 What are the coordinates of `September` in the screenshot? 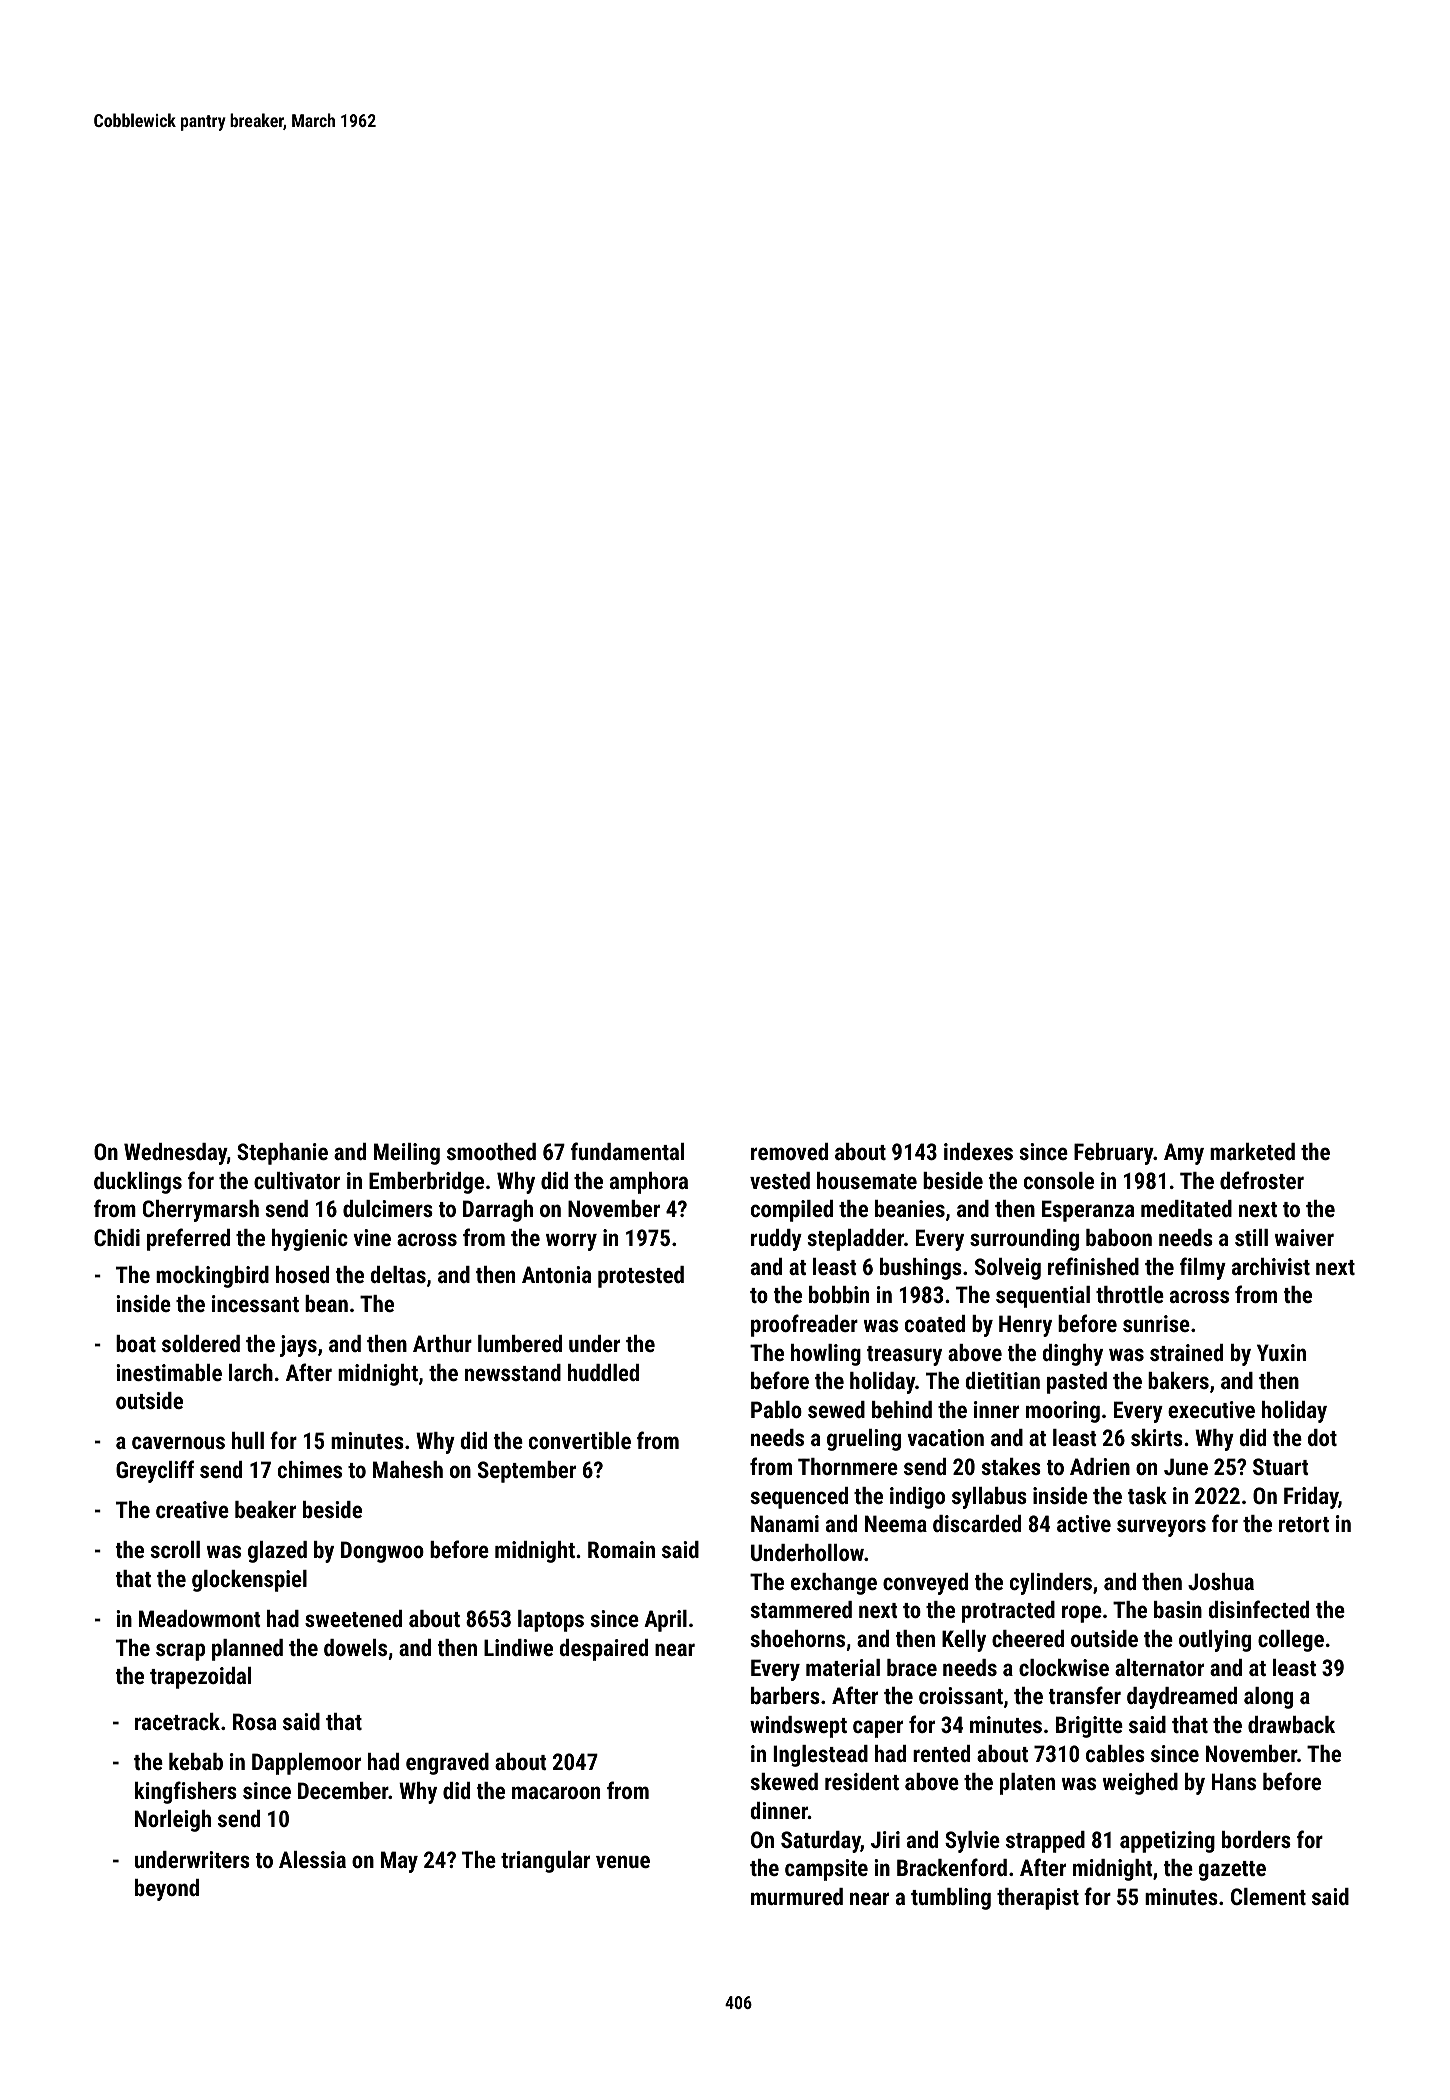 It's located at (527, 1472).
